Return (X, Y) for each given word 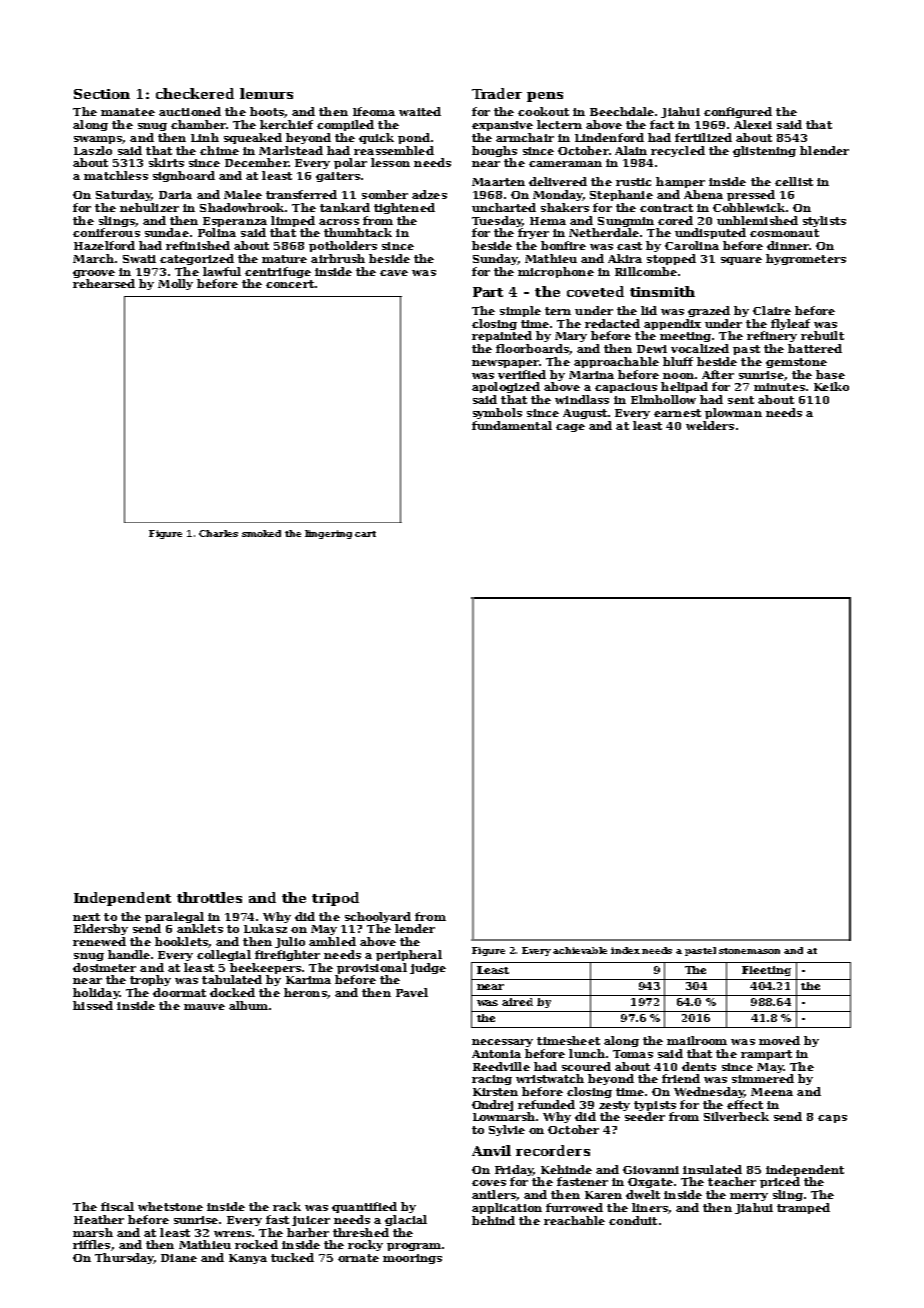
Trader (497, 93)
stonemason (749, 951)
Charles (218, 533)
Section (102, 94)
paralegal (174, 917)
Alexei (753, 124)
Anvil (491, 1150)
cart (365, 534)
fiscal (117, 1206)
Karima (308, 980)
